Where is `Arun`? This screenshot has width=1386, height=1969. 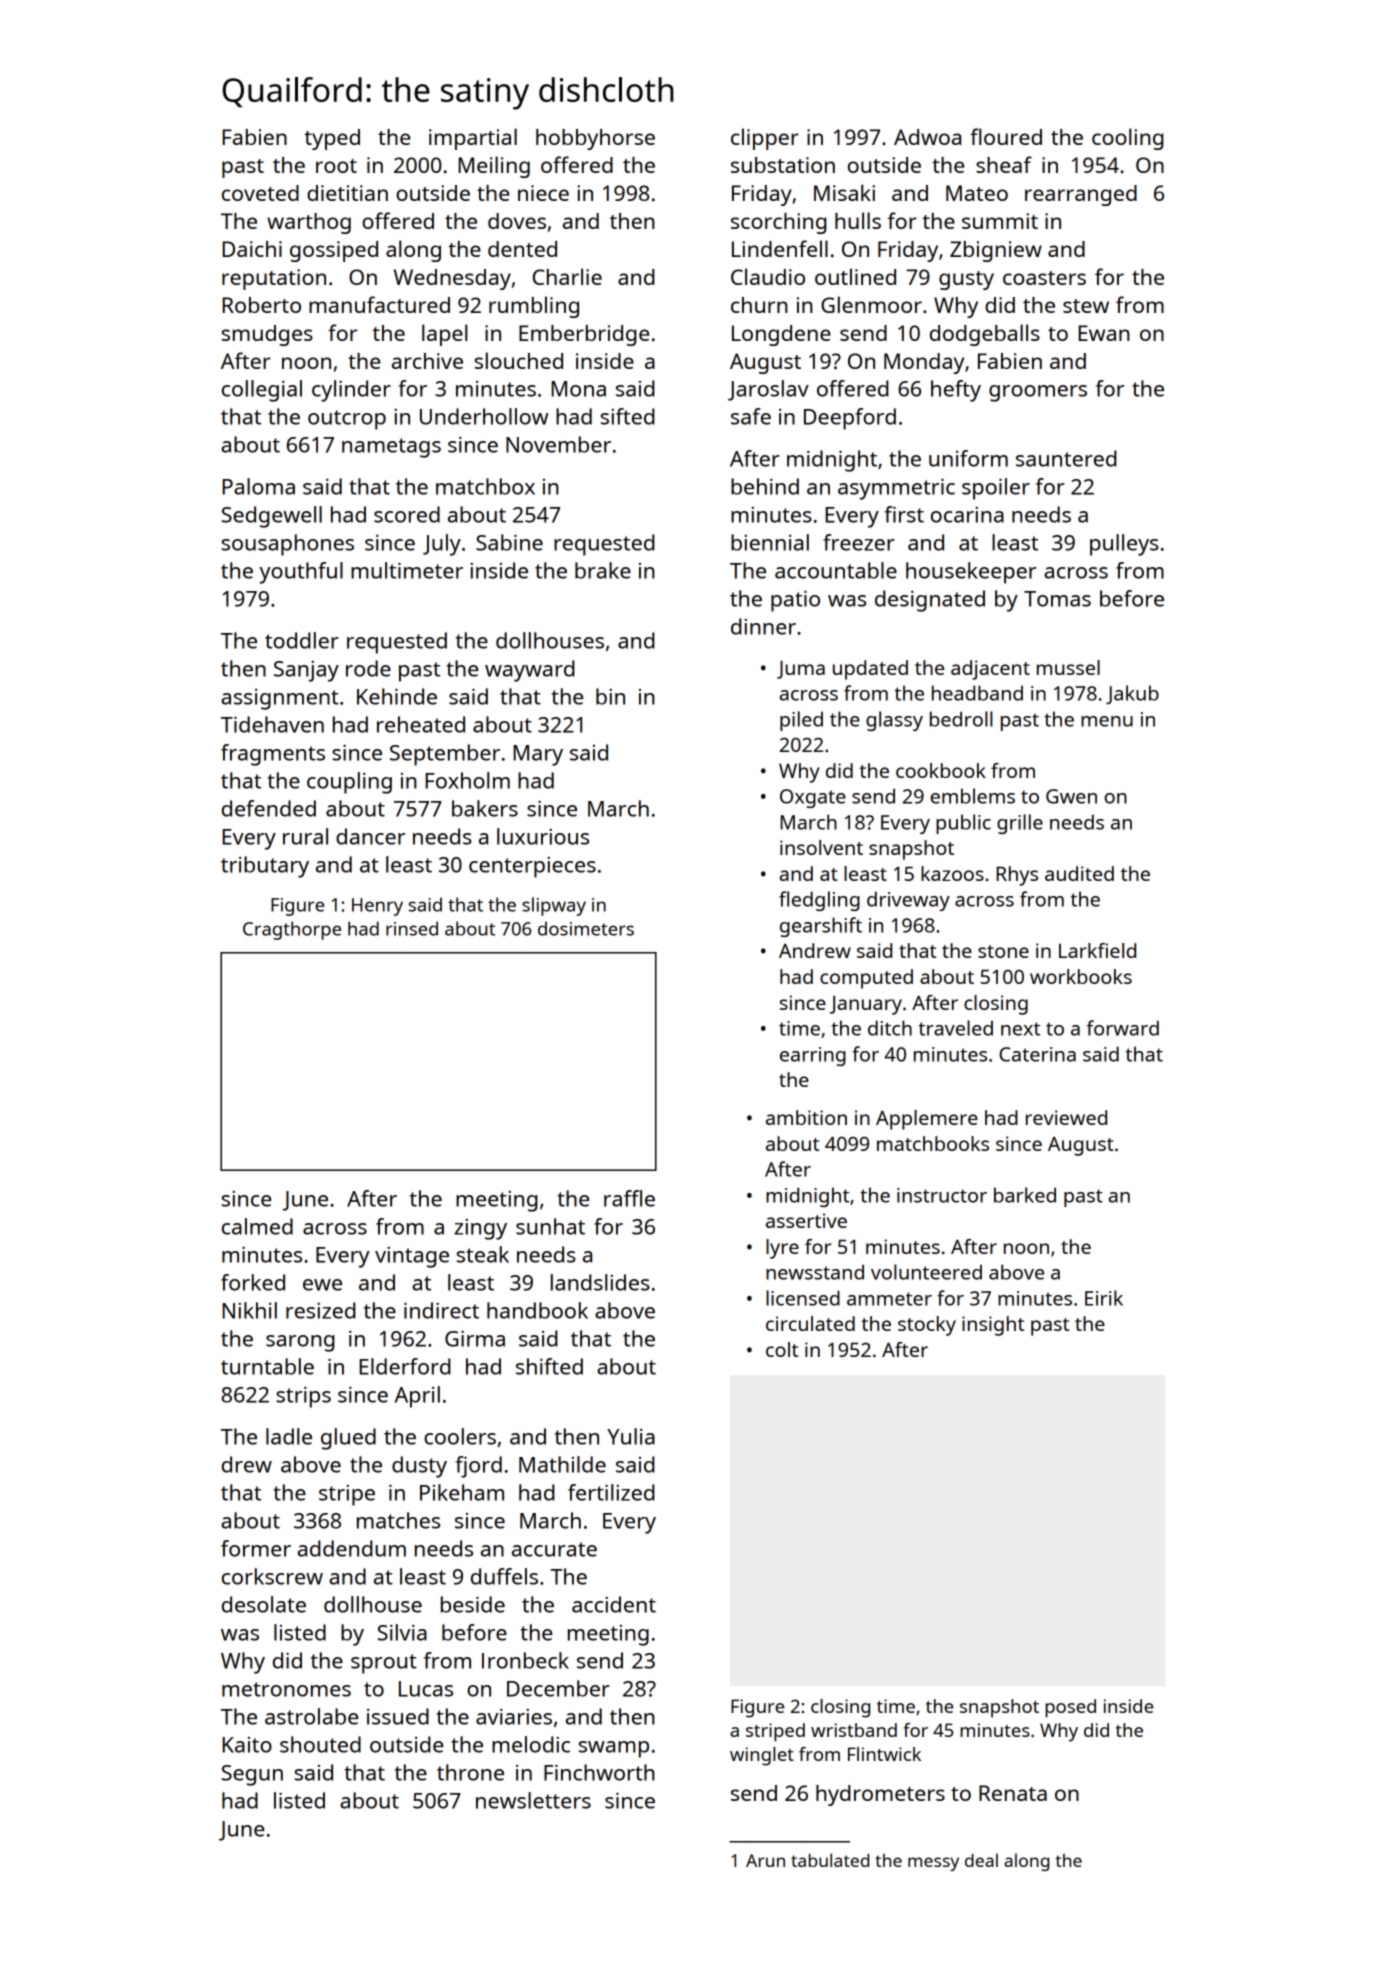 Arun is located at coordinates (765, 1860).
